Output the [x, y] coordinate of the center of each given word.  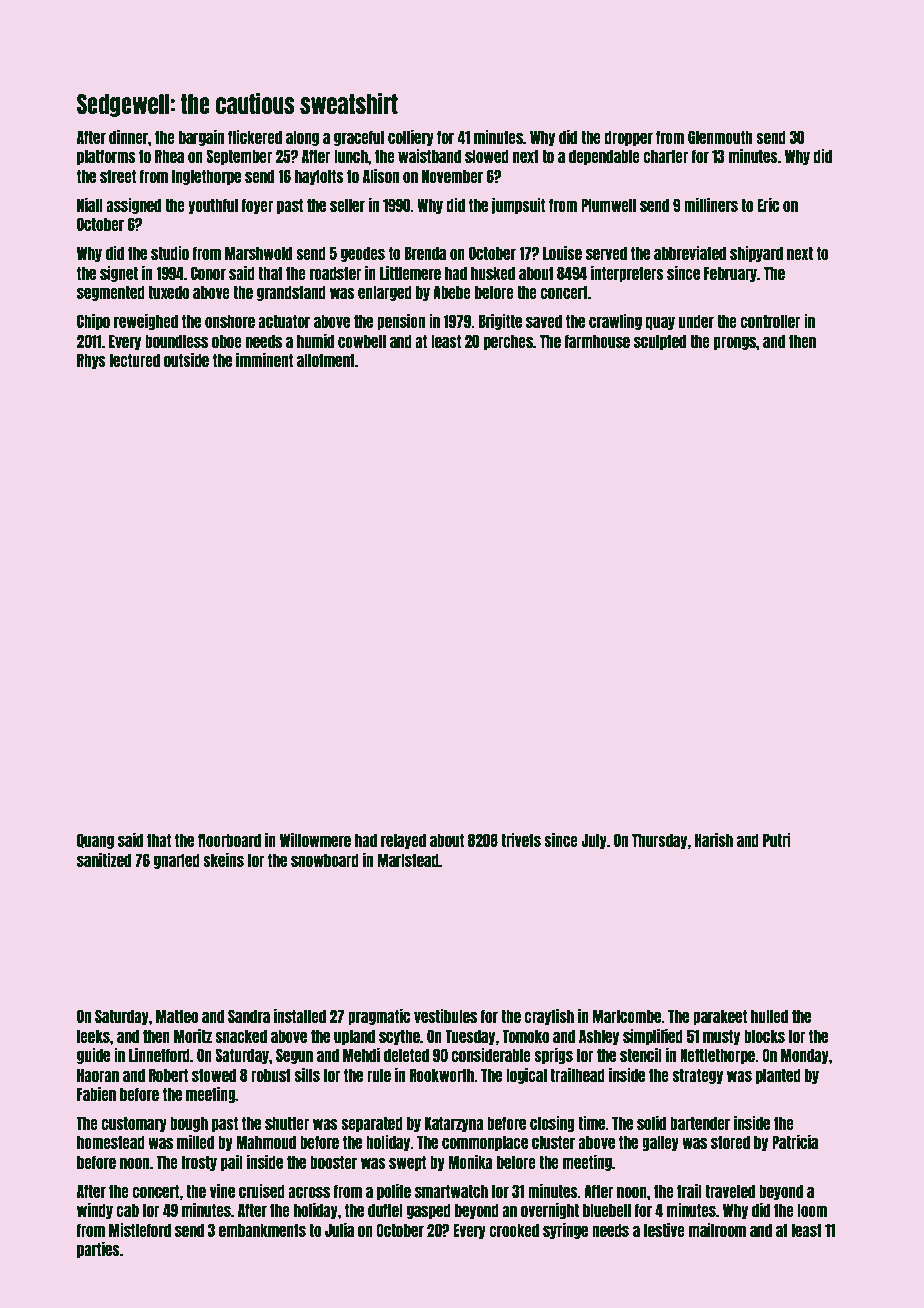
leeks [93, 1036]
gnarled [177, 861]
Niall [90, 205]
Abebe [452, 292]
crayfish [549, 1017]
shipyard [756, 254]
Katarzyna [454, 1124]
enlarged [385, 293]
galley [660, 1143]
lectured [135, 360]
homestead [111, 1142]
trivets [521, 840]
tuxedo [168, 292]
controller [770, 321]
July [594, 841]
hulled [769, 1016]
